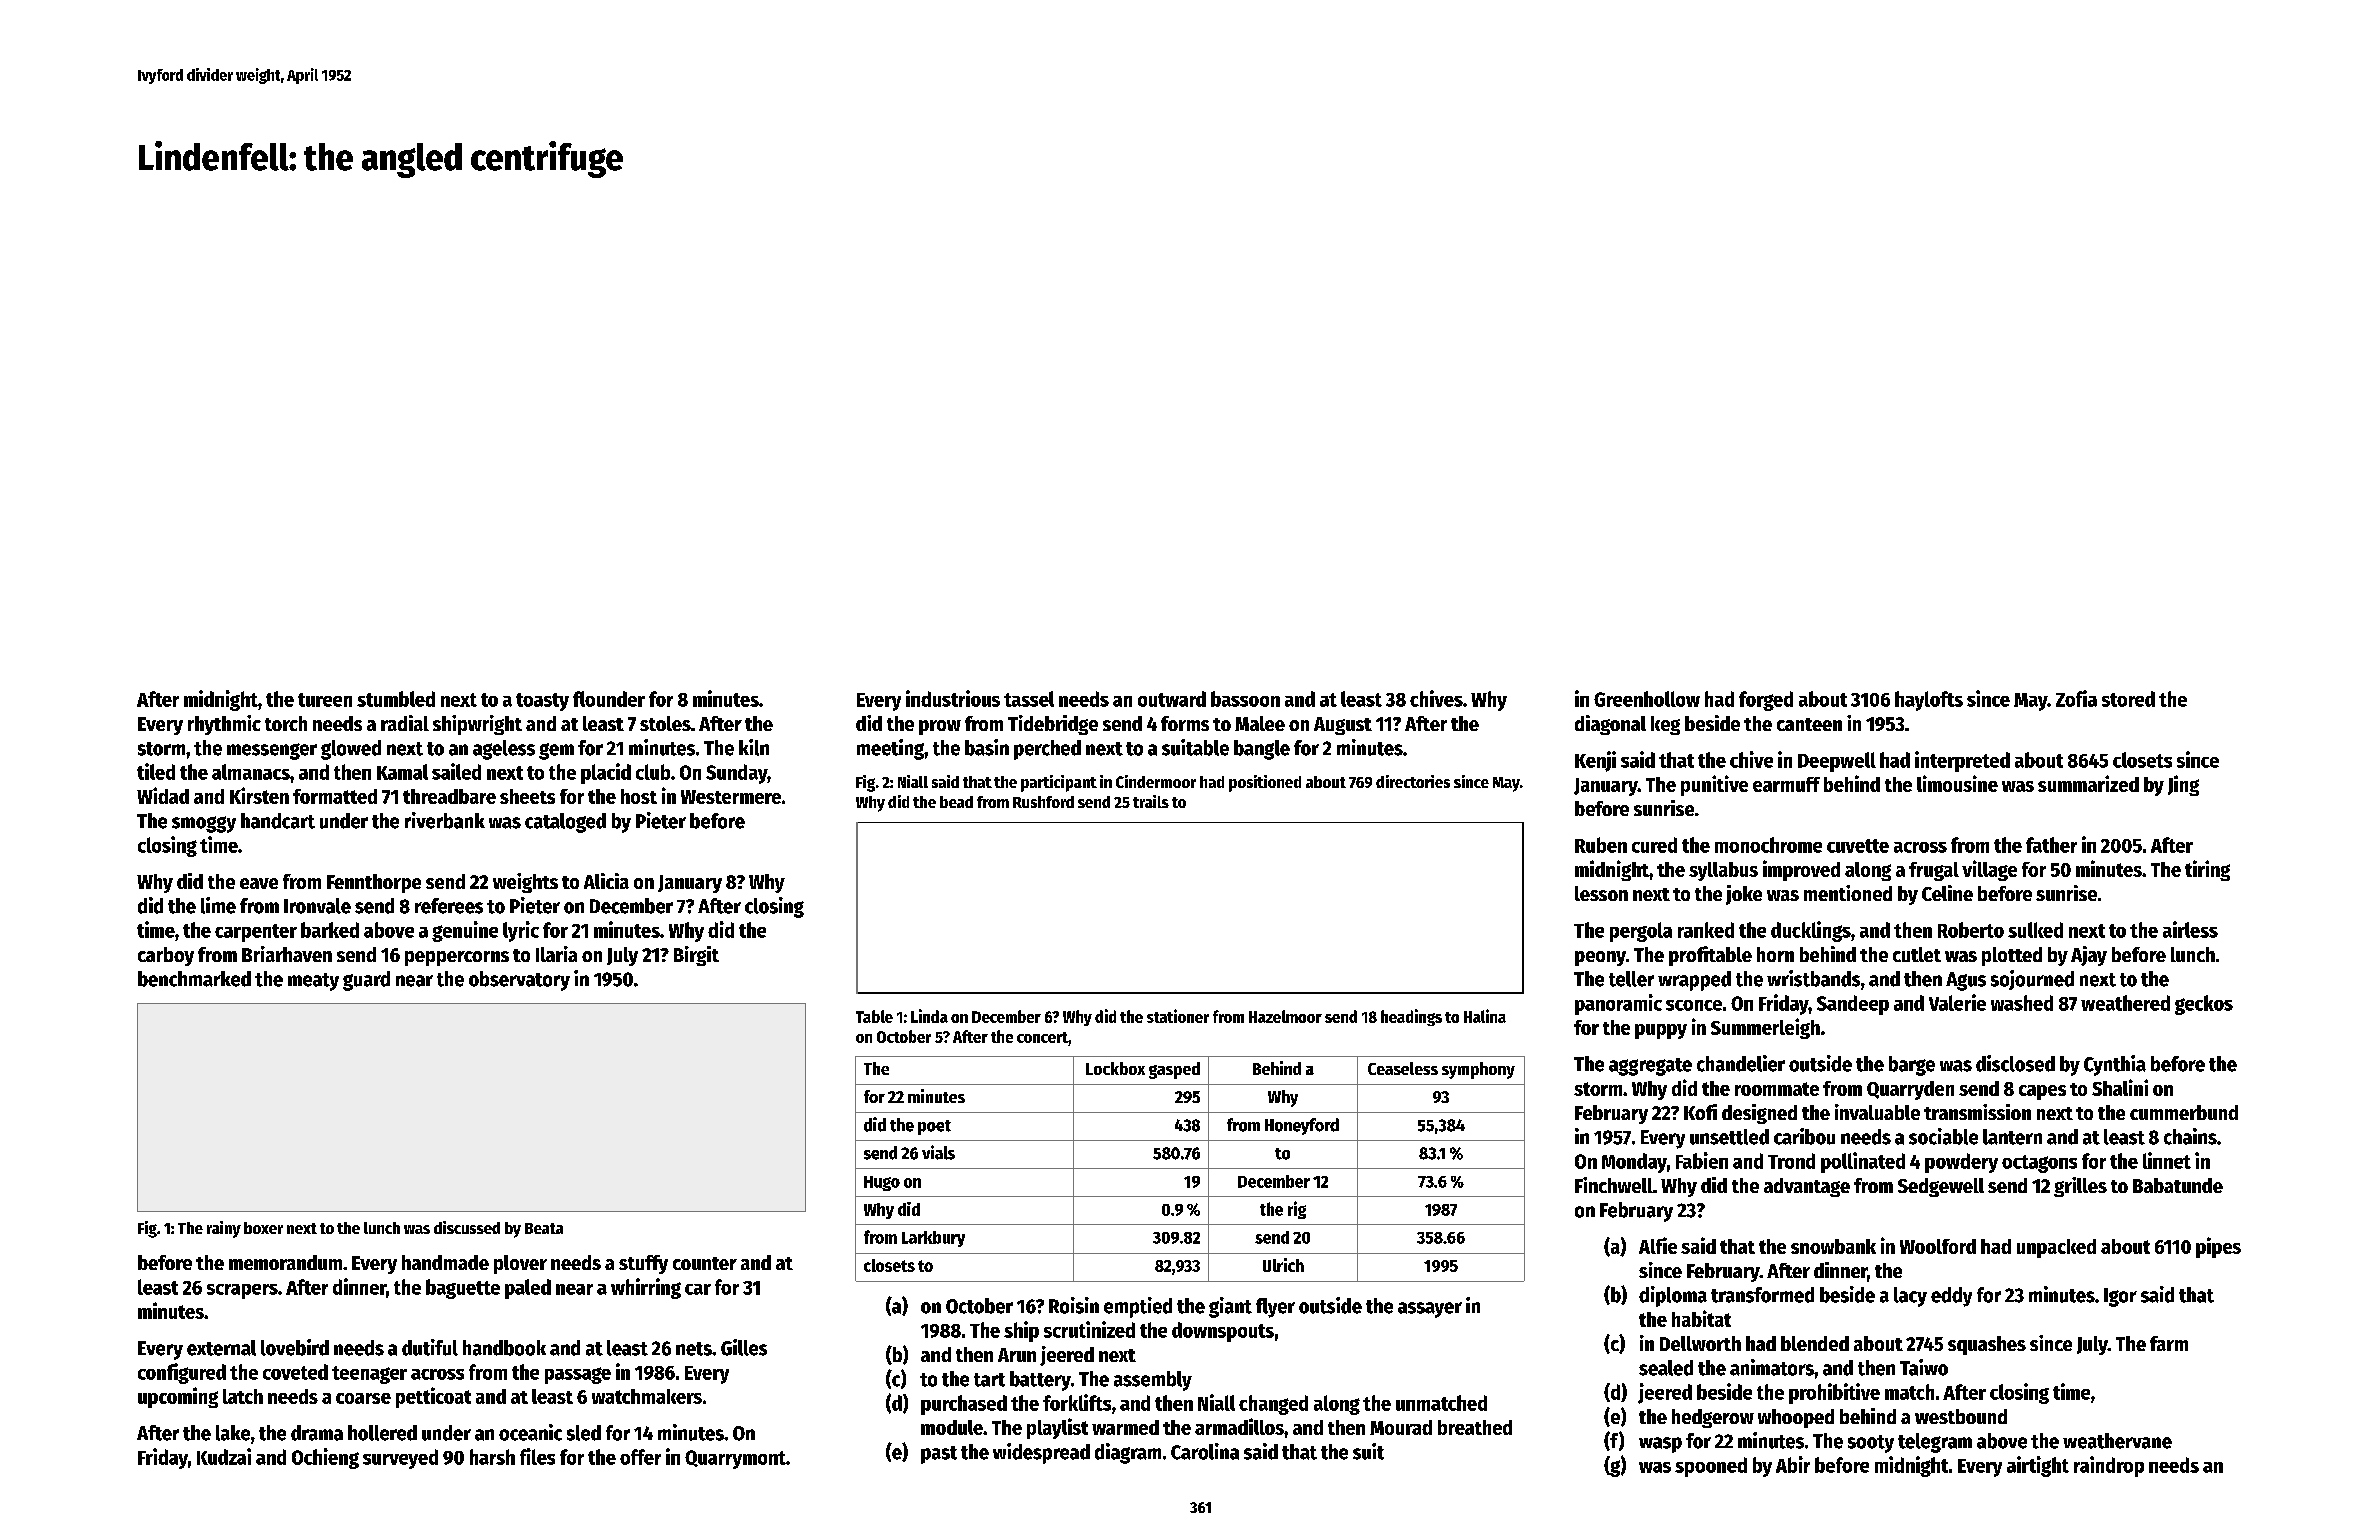  I want to click on Carolina, so click(1205, 1451).
